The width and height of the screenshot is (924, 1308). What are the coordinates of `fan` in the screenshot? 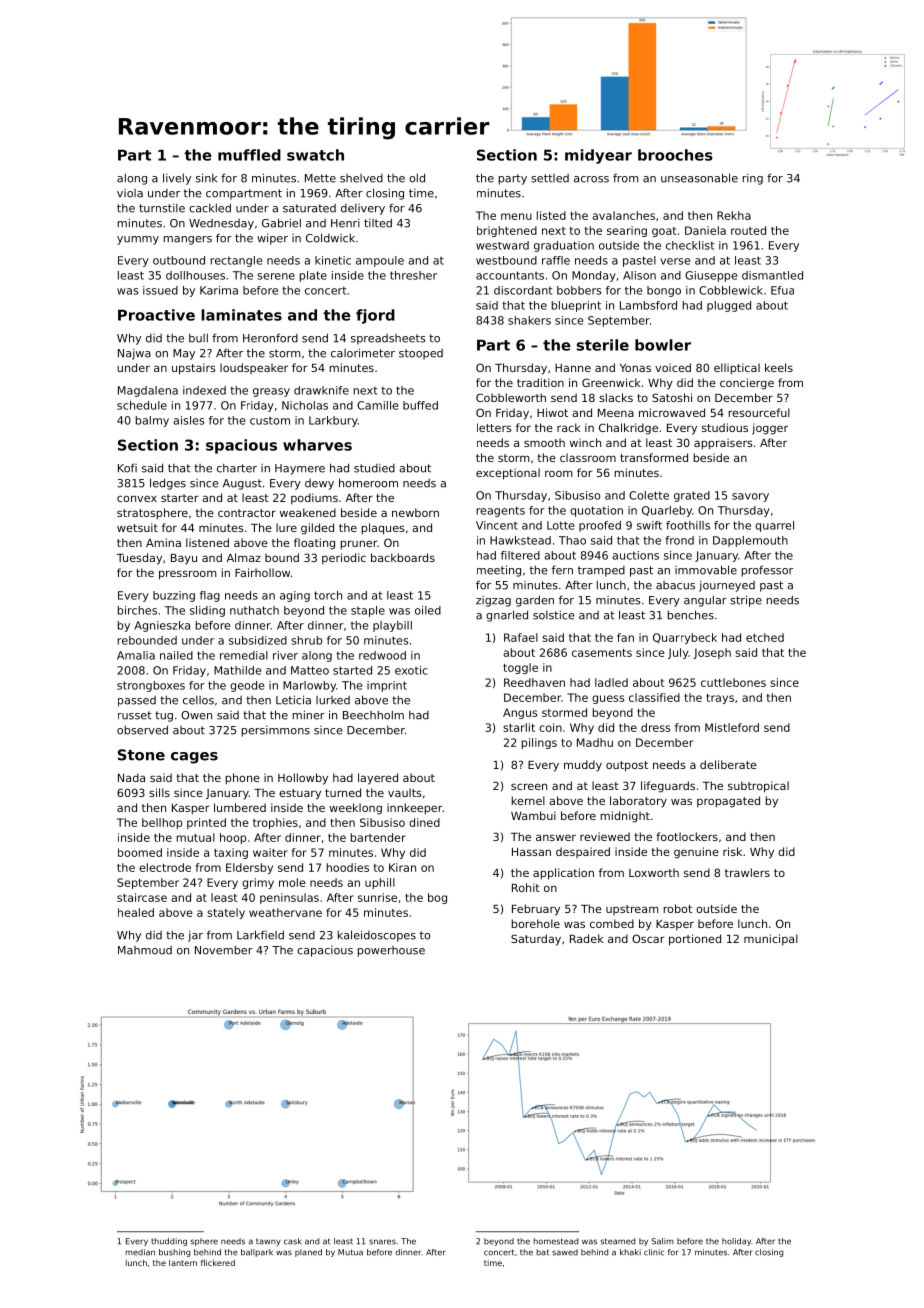 It's located at (625, 637).
